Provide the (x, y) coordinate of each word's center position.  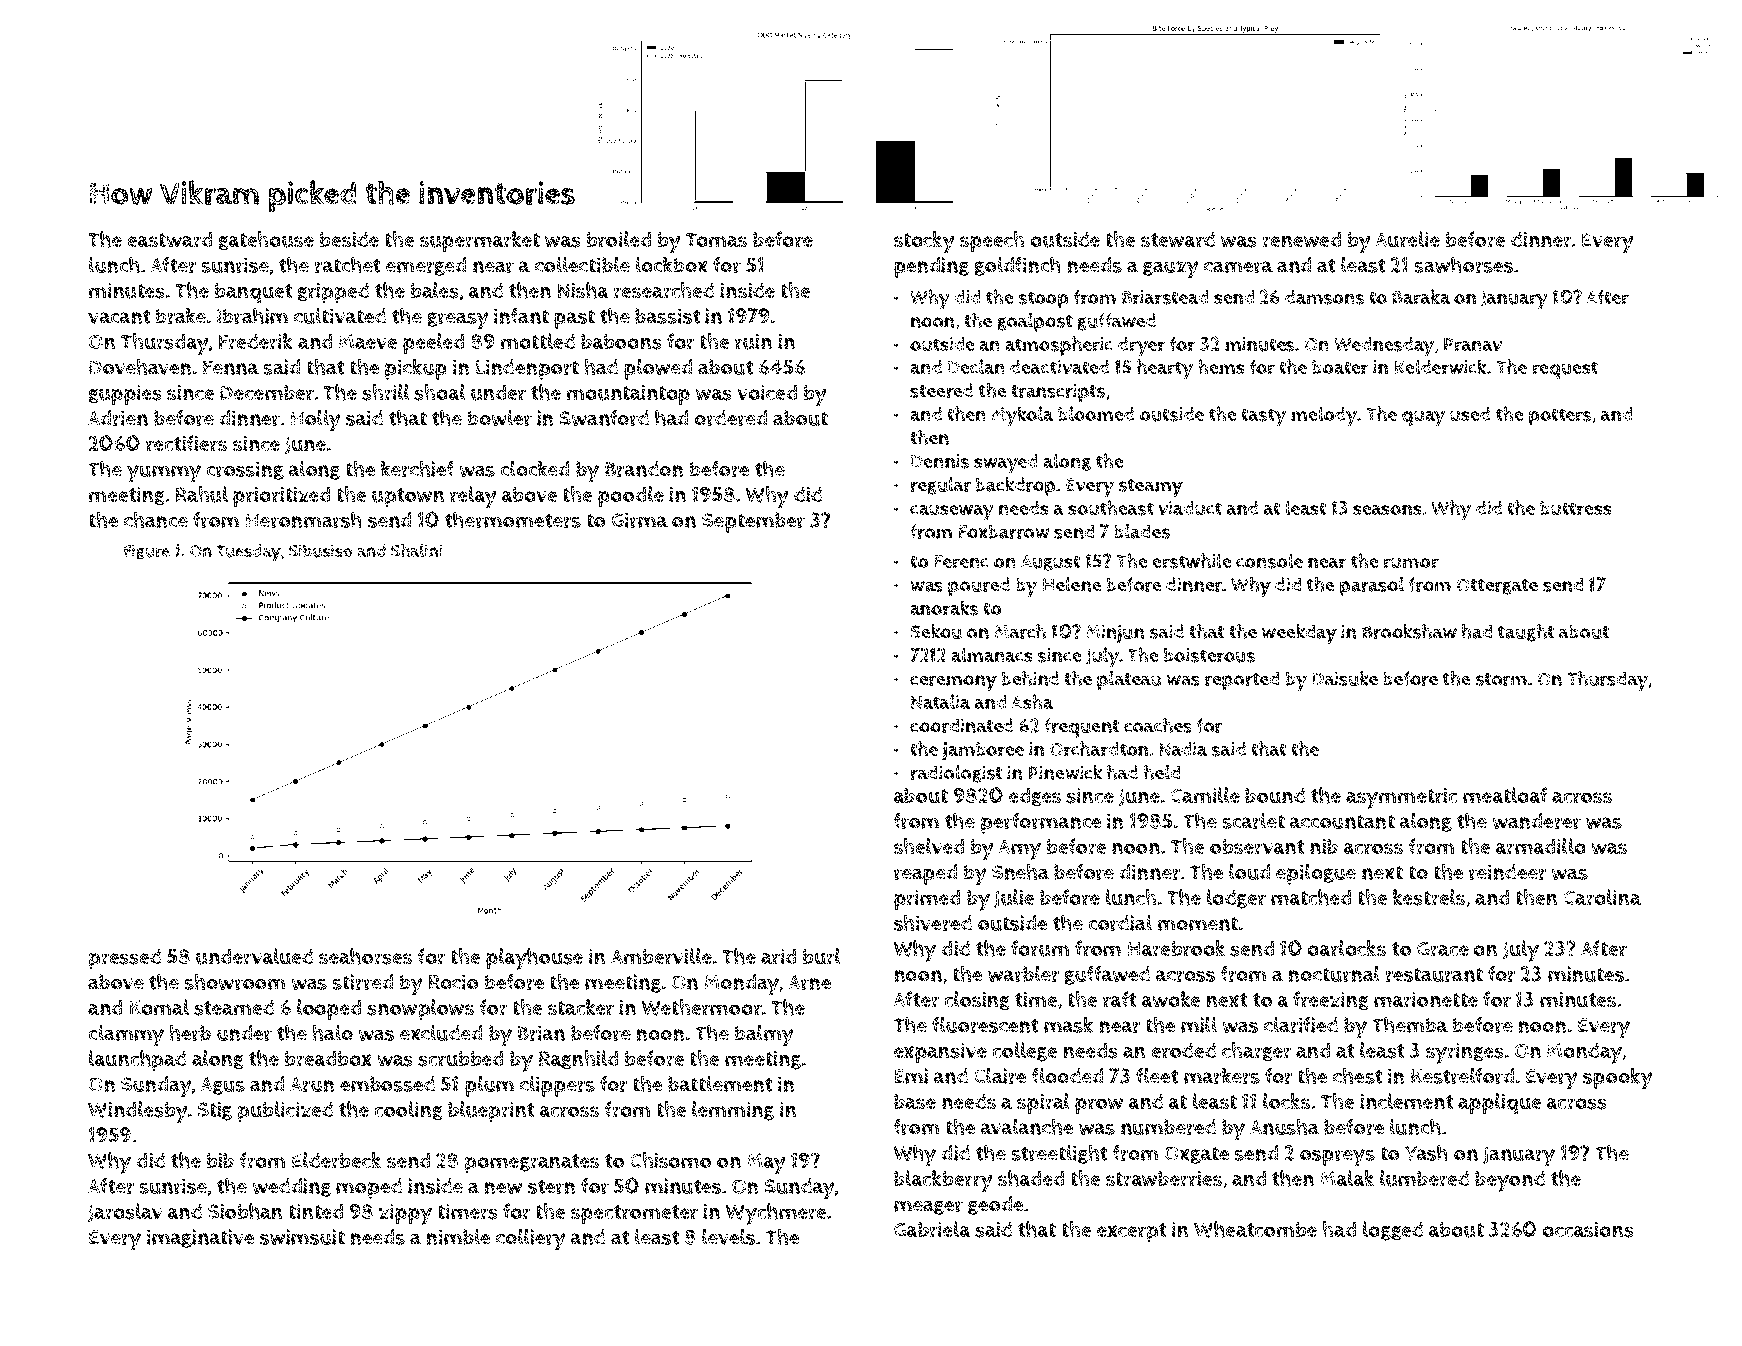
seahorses (365, 956)
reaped (925, 874)
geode (995, 1205)
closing (977, 1001)
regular (941, 486)
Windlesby (138, 1112)
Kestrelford (1462, 1075)
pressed (125, 959)
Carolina (1602, 897)
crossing (245, 470)
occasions (1588, 1230)
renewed (1302, 239)
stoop (1043, 300)
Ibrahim (252, 315)
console (1269, 561)
